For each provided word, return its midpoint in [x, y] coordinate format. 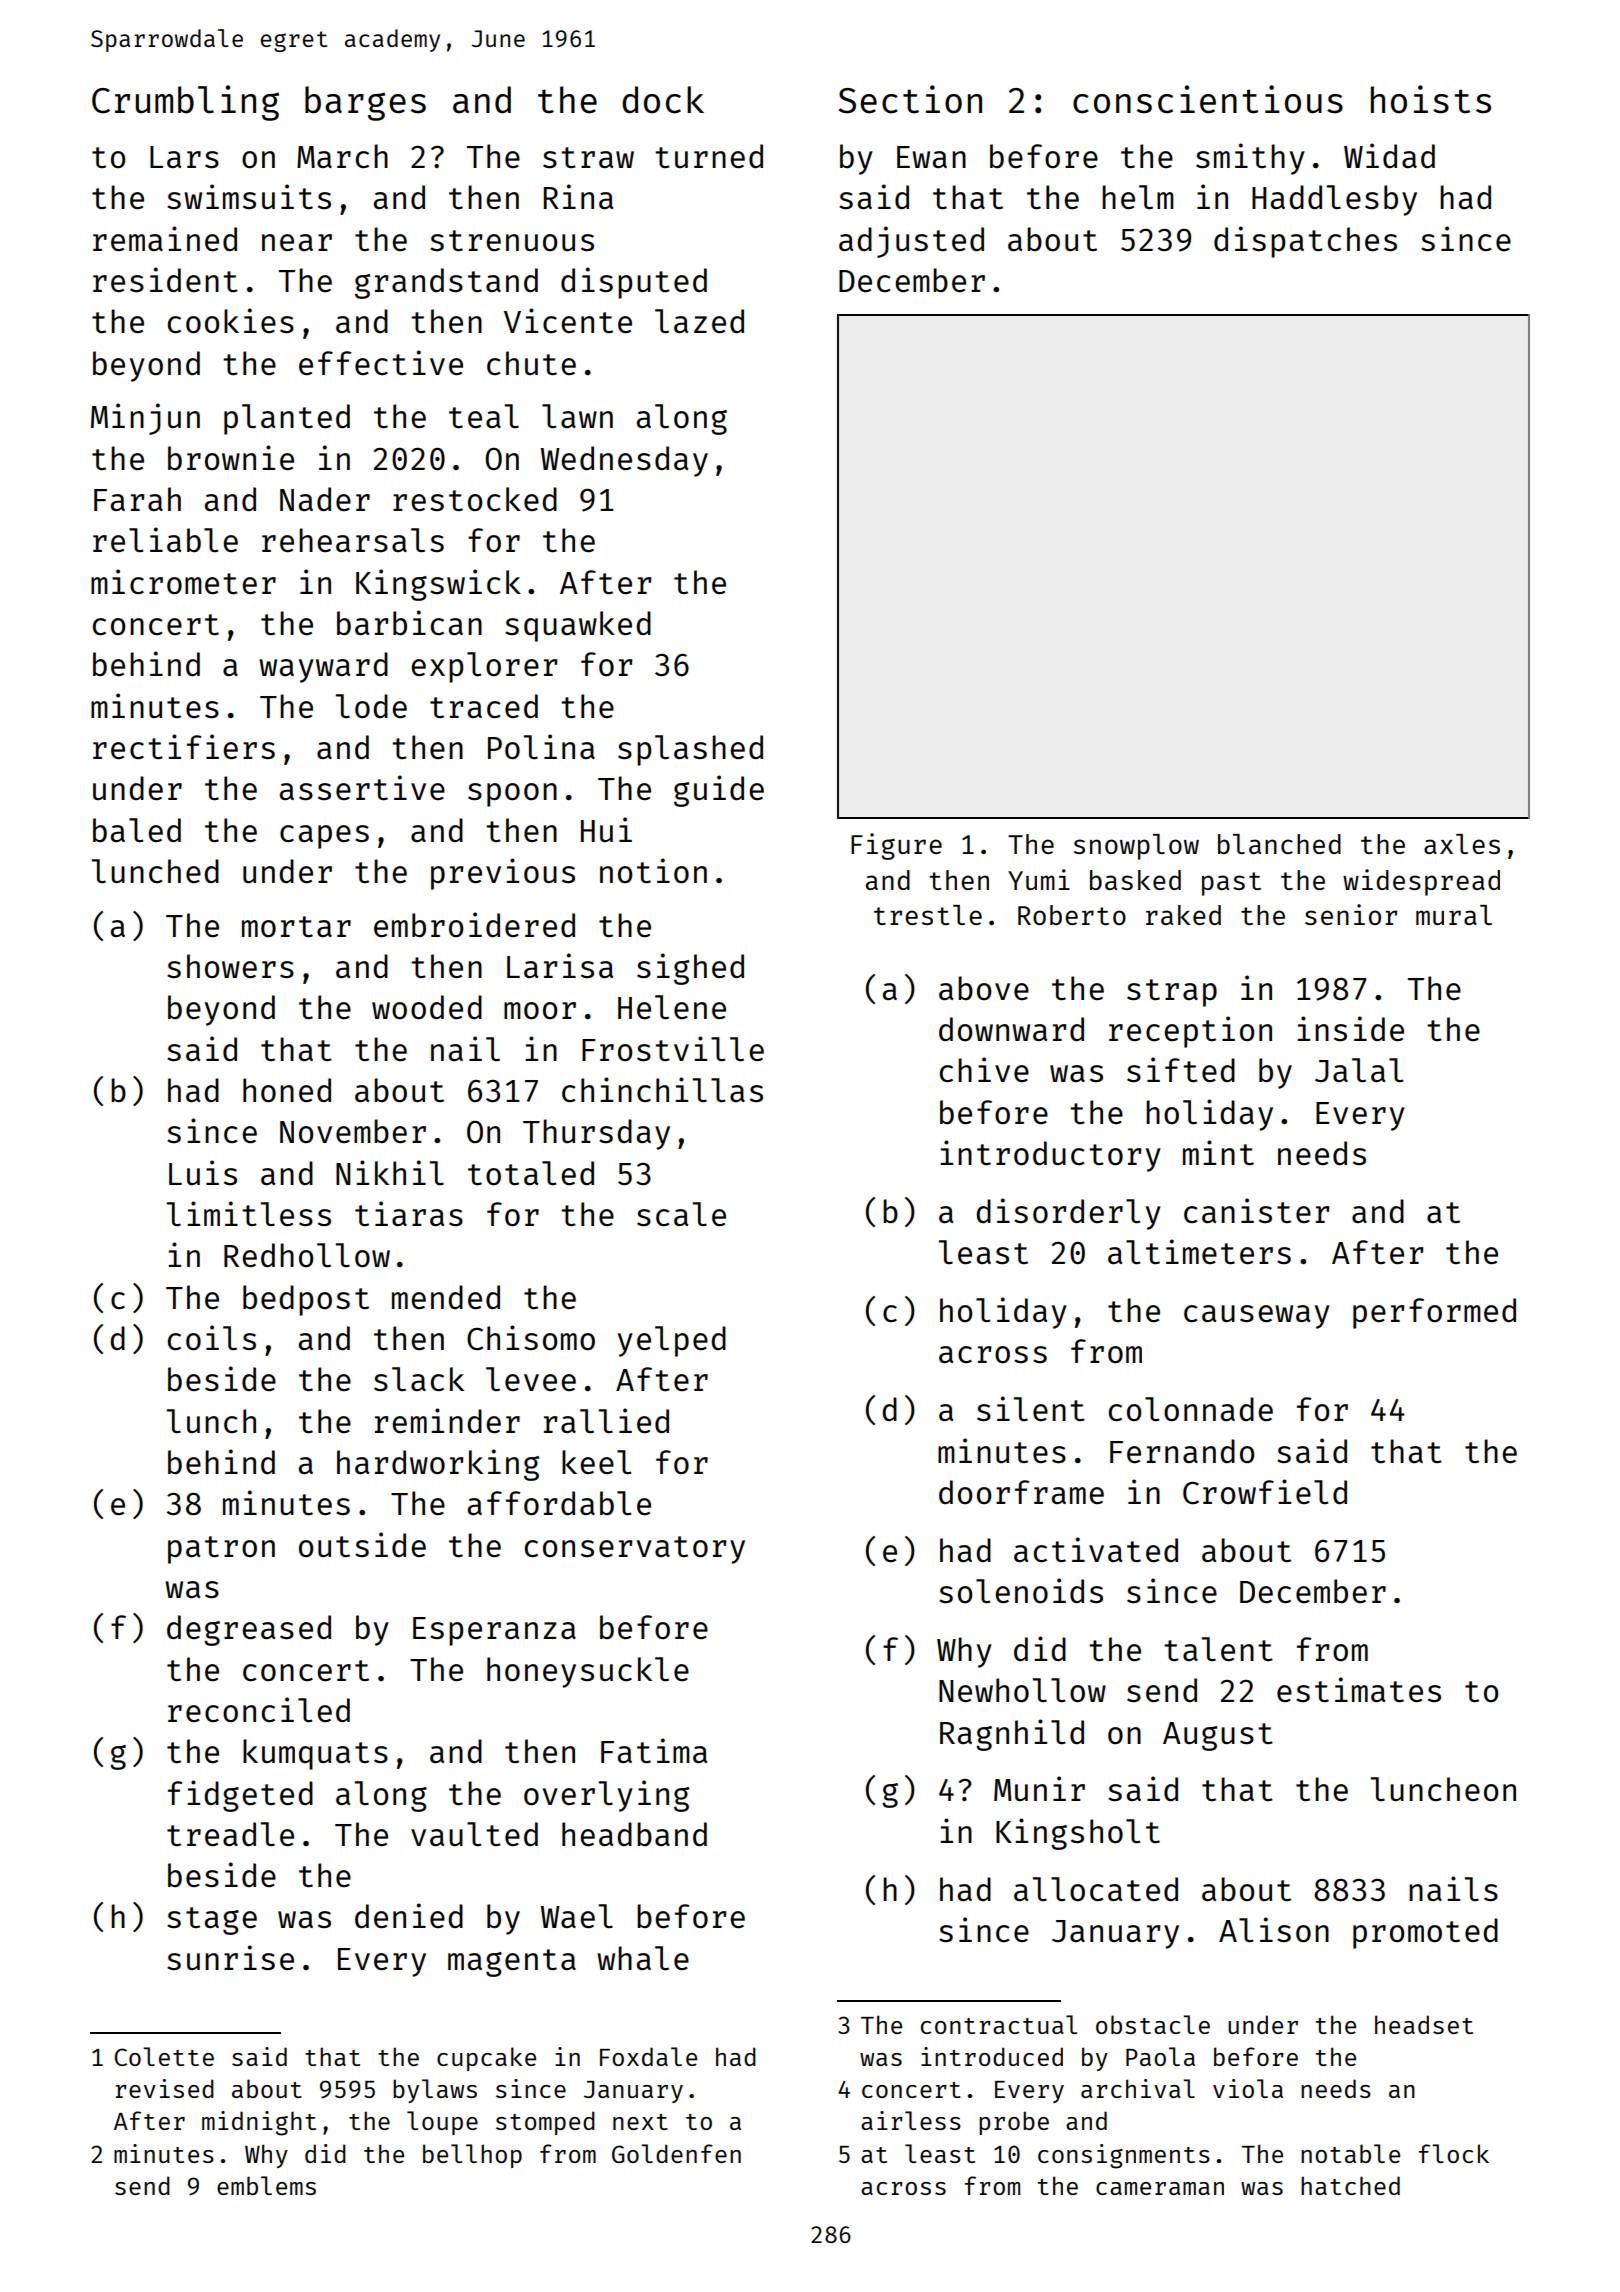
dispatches [1305, 242]
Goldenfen [676, 2153]
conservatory [635, 1550]
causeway [1257, 1317]
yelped [672, 1341]
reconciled [259, 1710]
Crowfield [1265, 1492]
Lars [184, 157]
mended [446, 1297]
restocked [475, 499]
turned [709, 156]
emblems [266, 2185]
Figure [896, 846]
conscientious [1208, 99]
